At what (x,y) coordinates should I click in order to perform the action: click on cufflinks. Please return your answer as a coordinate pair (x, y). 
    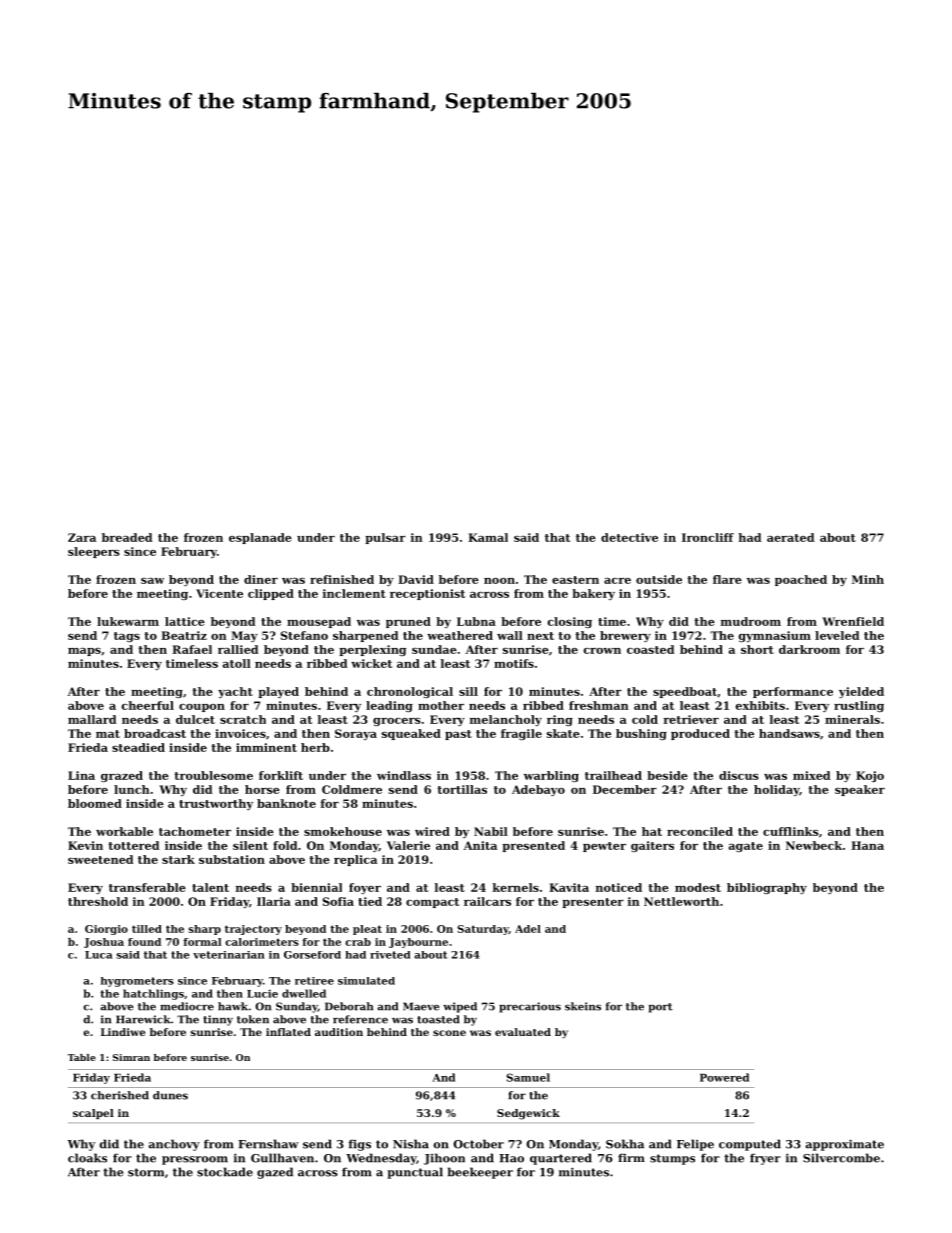
    Looking at the image, I should click on (791, 831).
